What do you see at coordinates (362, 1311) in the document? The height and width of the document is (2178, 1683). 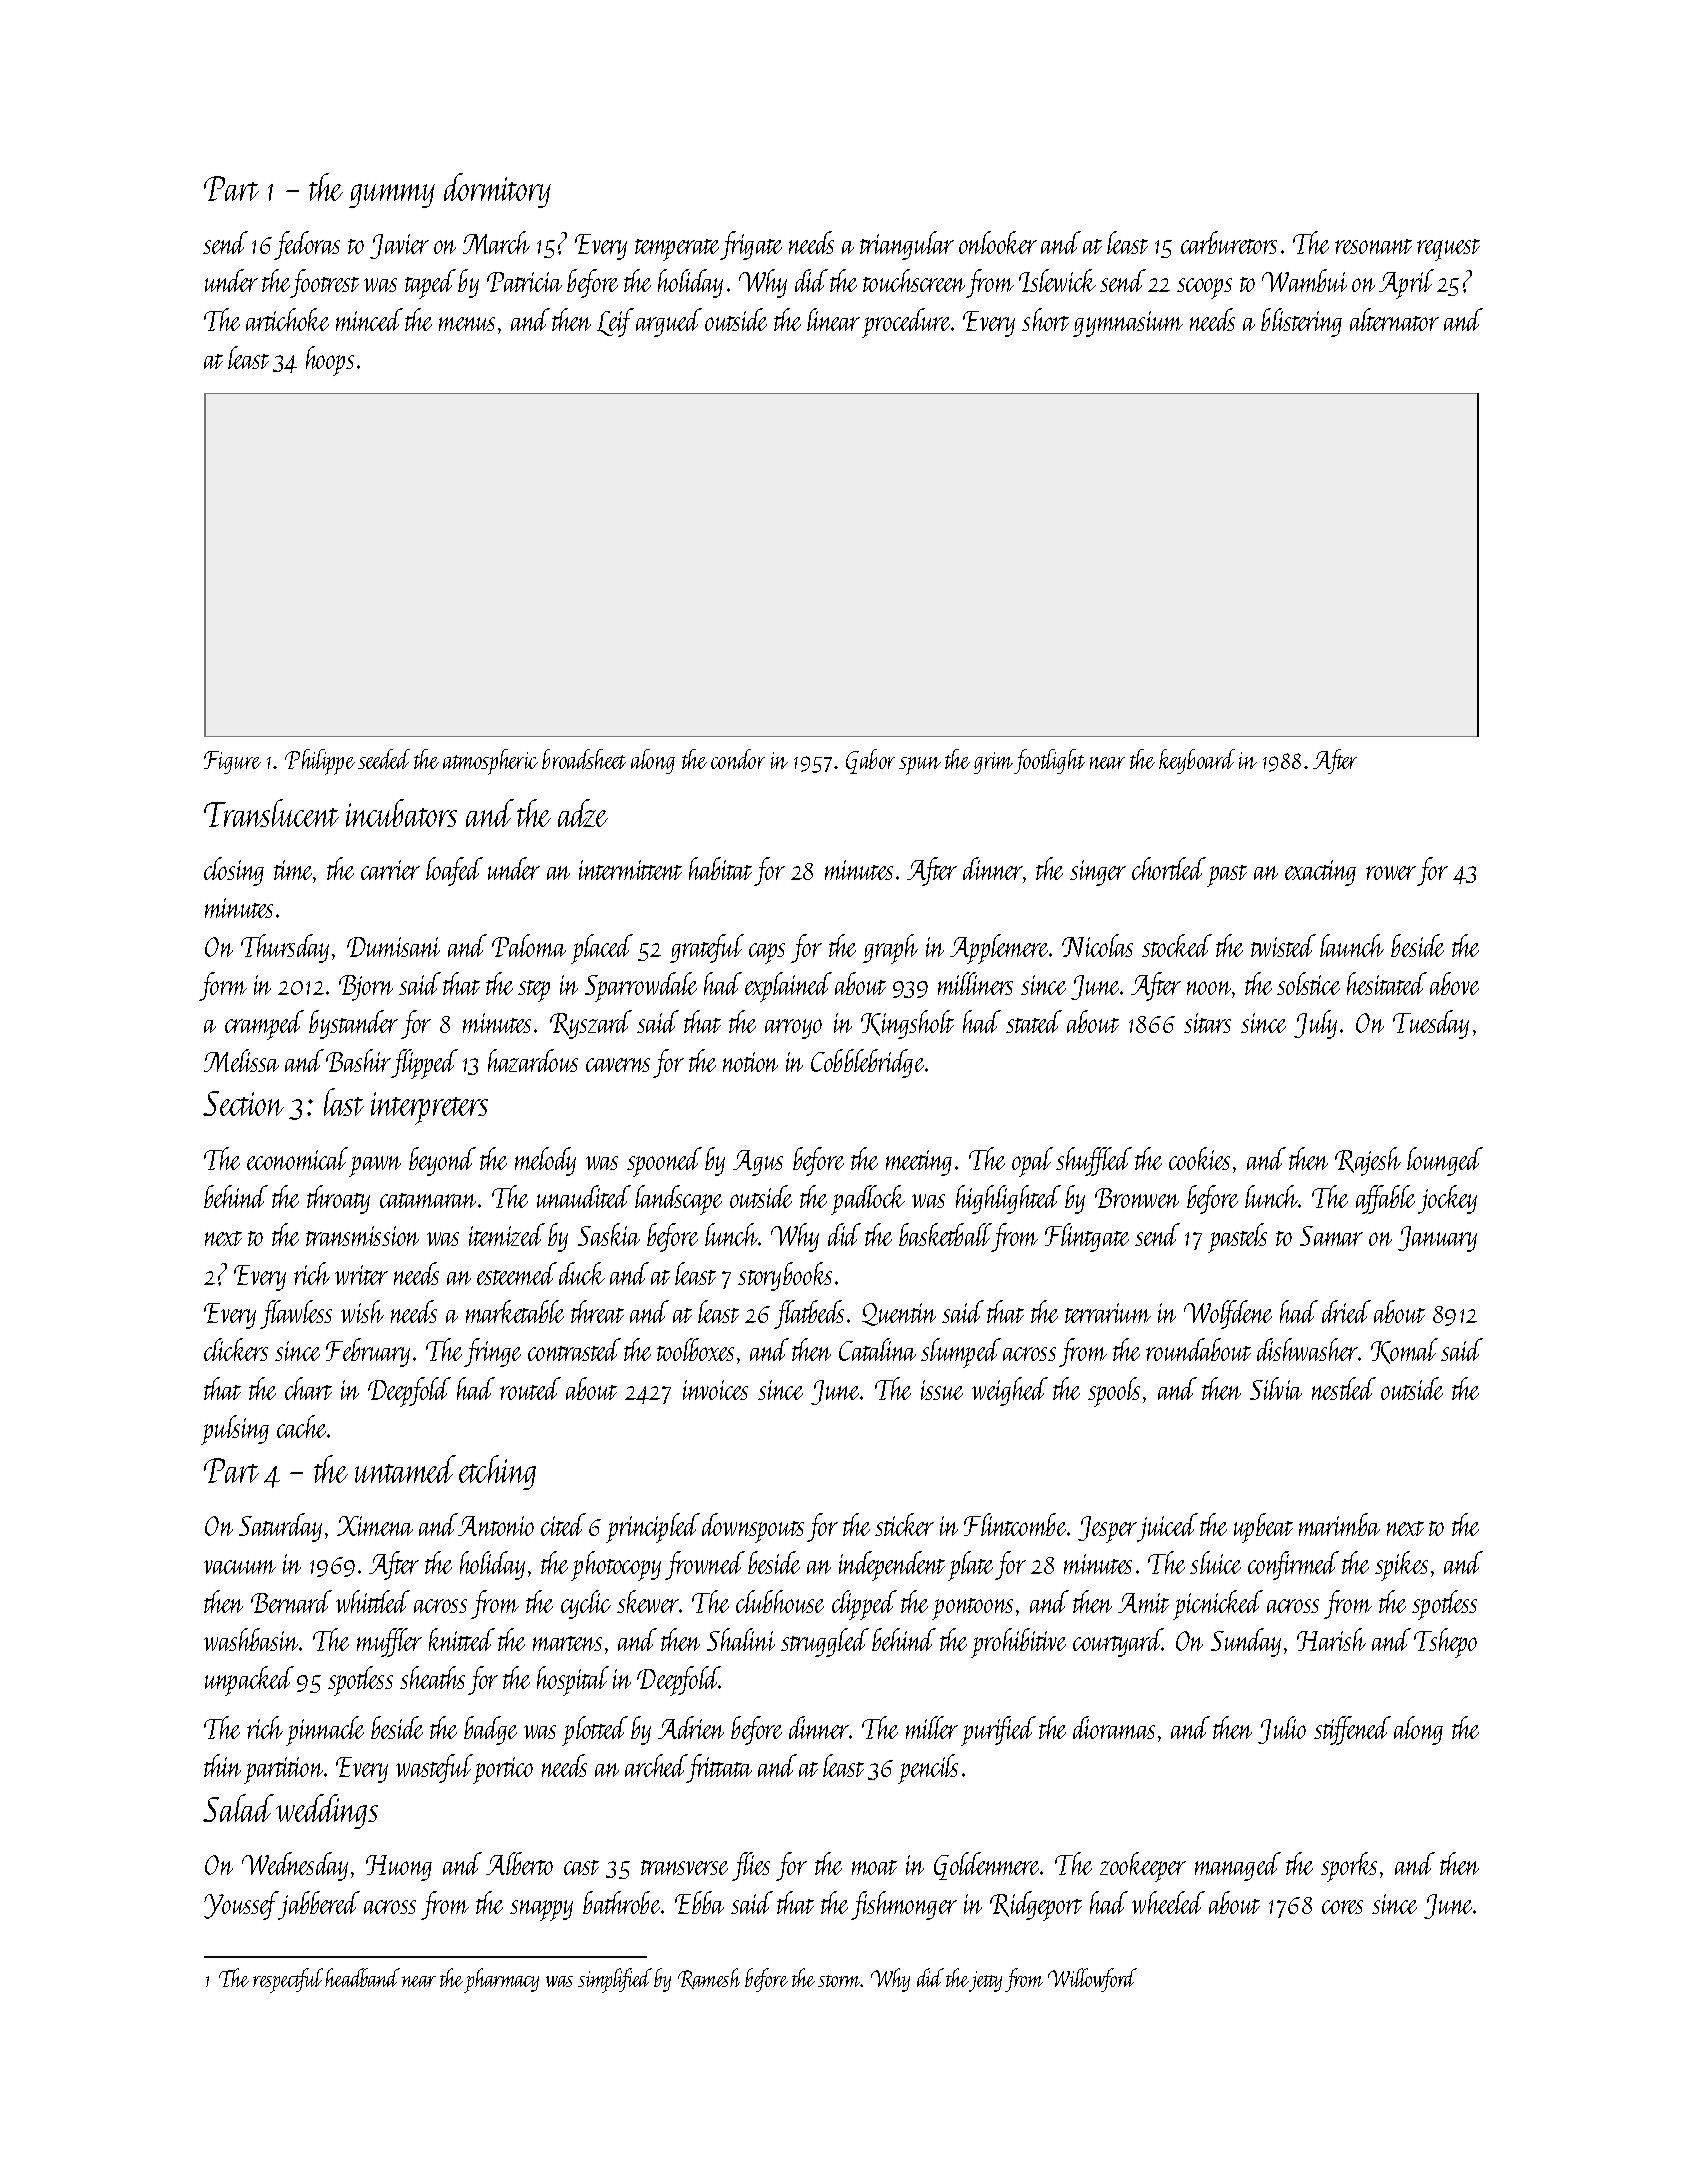 I see `wish` at bounding box center [362, 1311].
